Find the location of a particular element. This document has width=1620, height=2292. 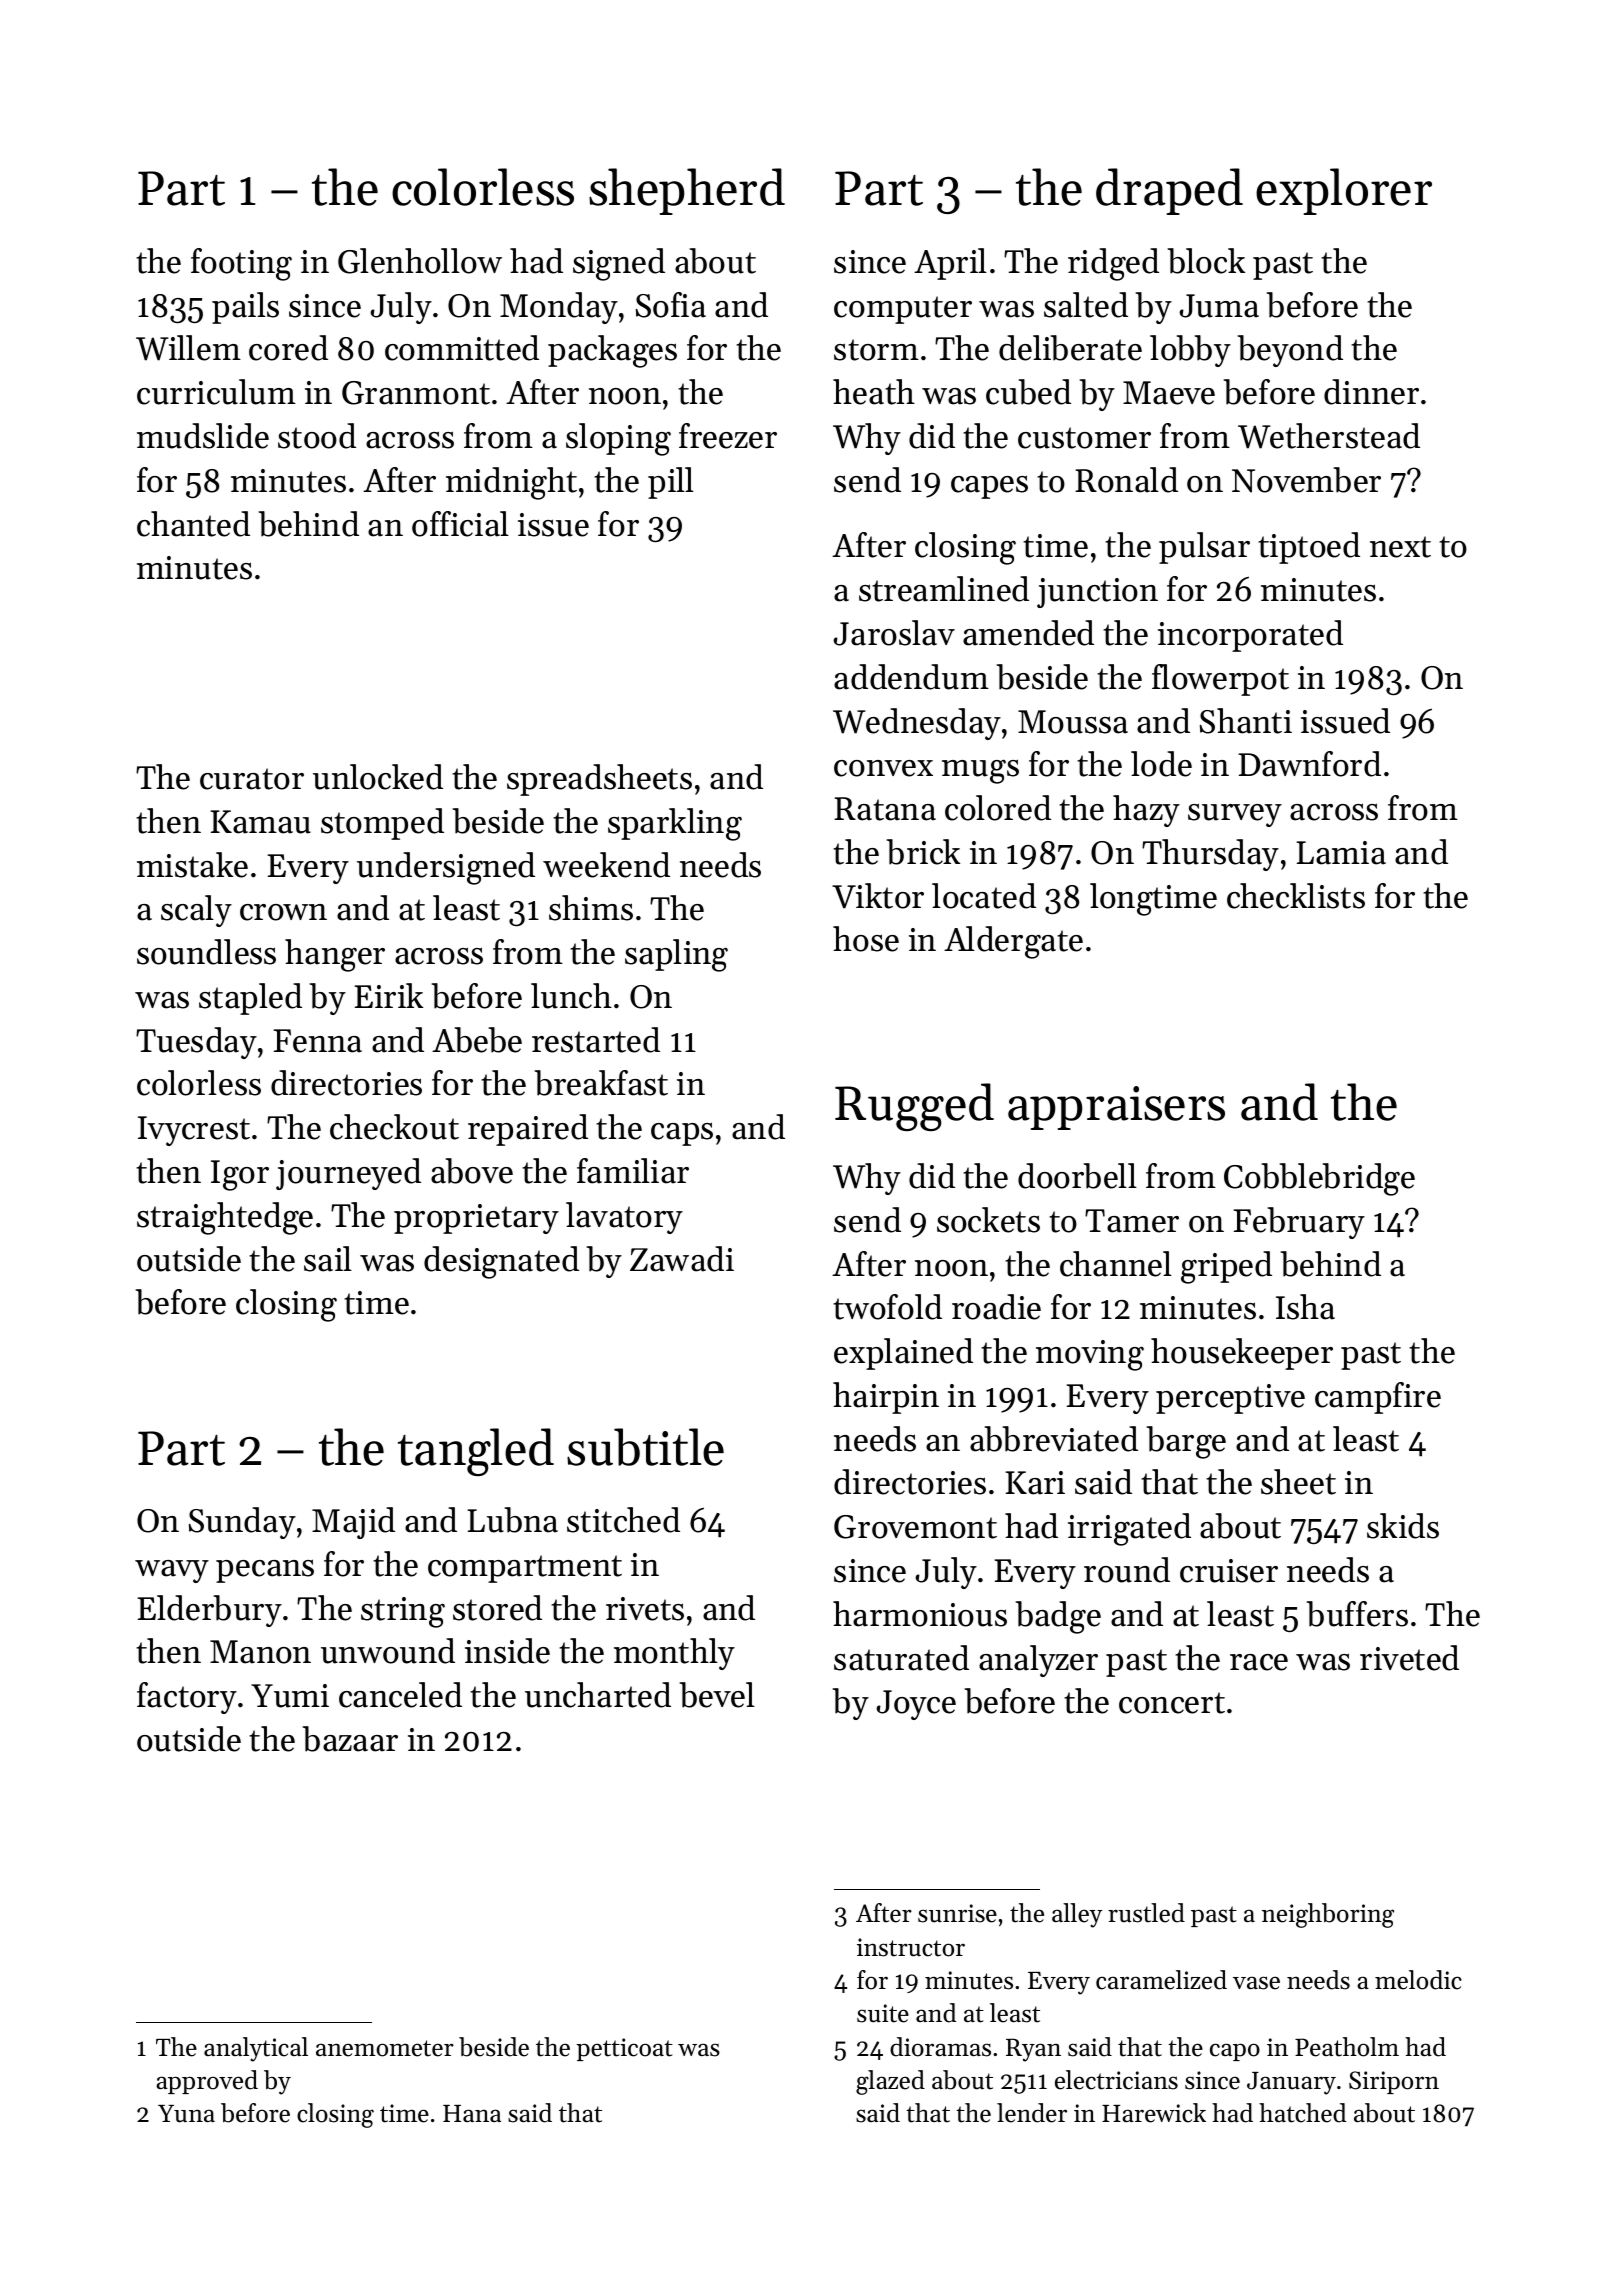

mugs is located at coordinates (980, 771).
